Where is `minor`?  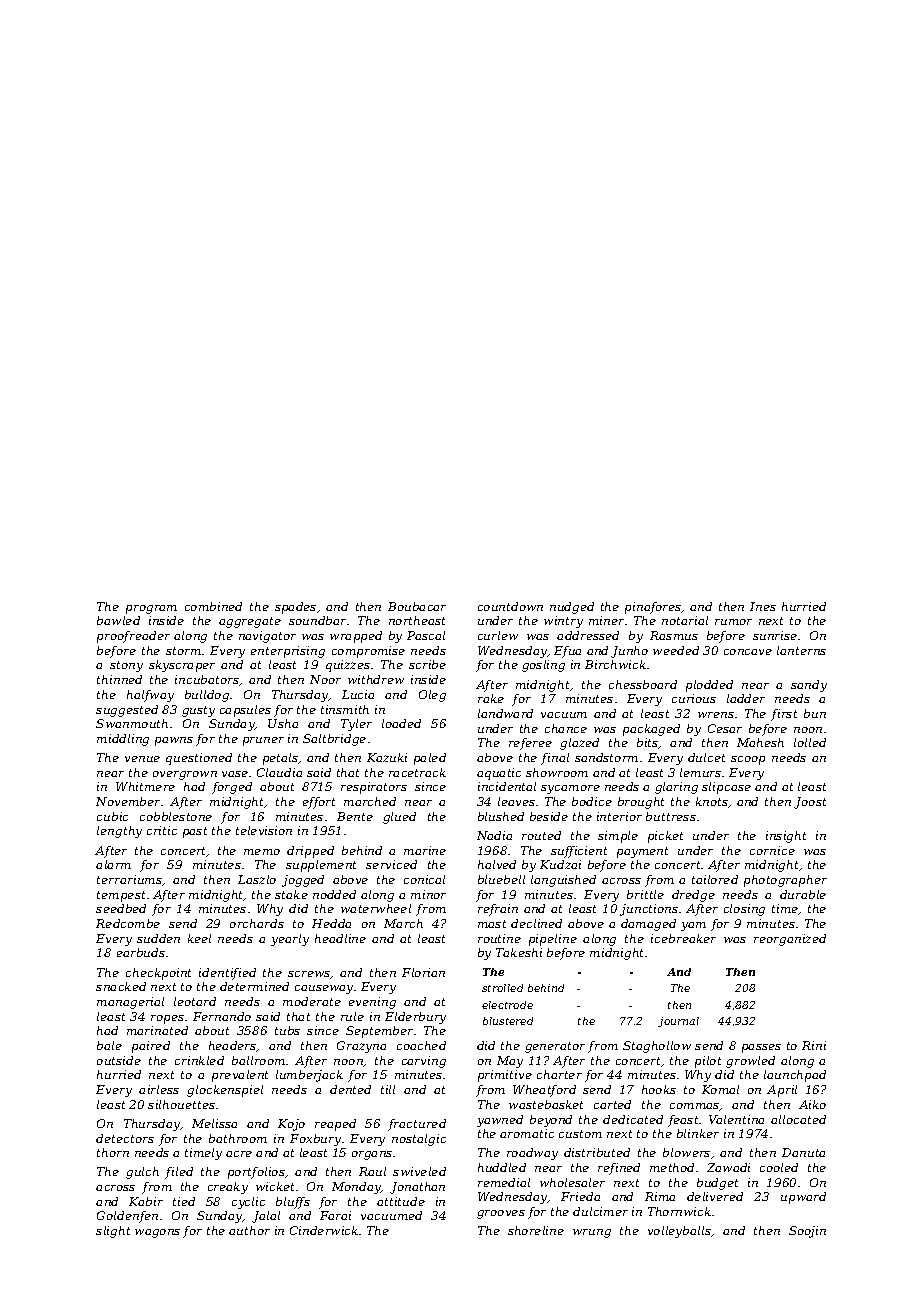 minor is located at coordinates (428, 894).
